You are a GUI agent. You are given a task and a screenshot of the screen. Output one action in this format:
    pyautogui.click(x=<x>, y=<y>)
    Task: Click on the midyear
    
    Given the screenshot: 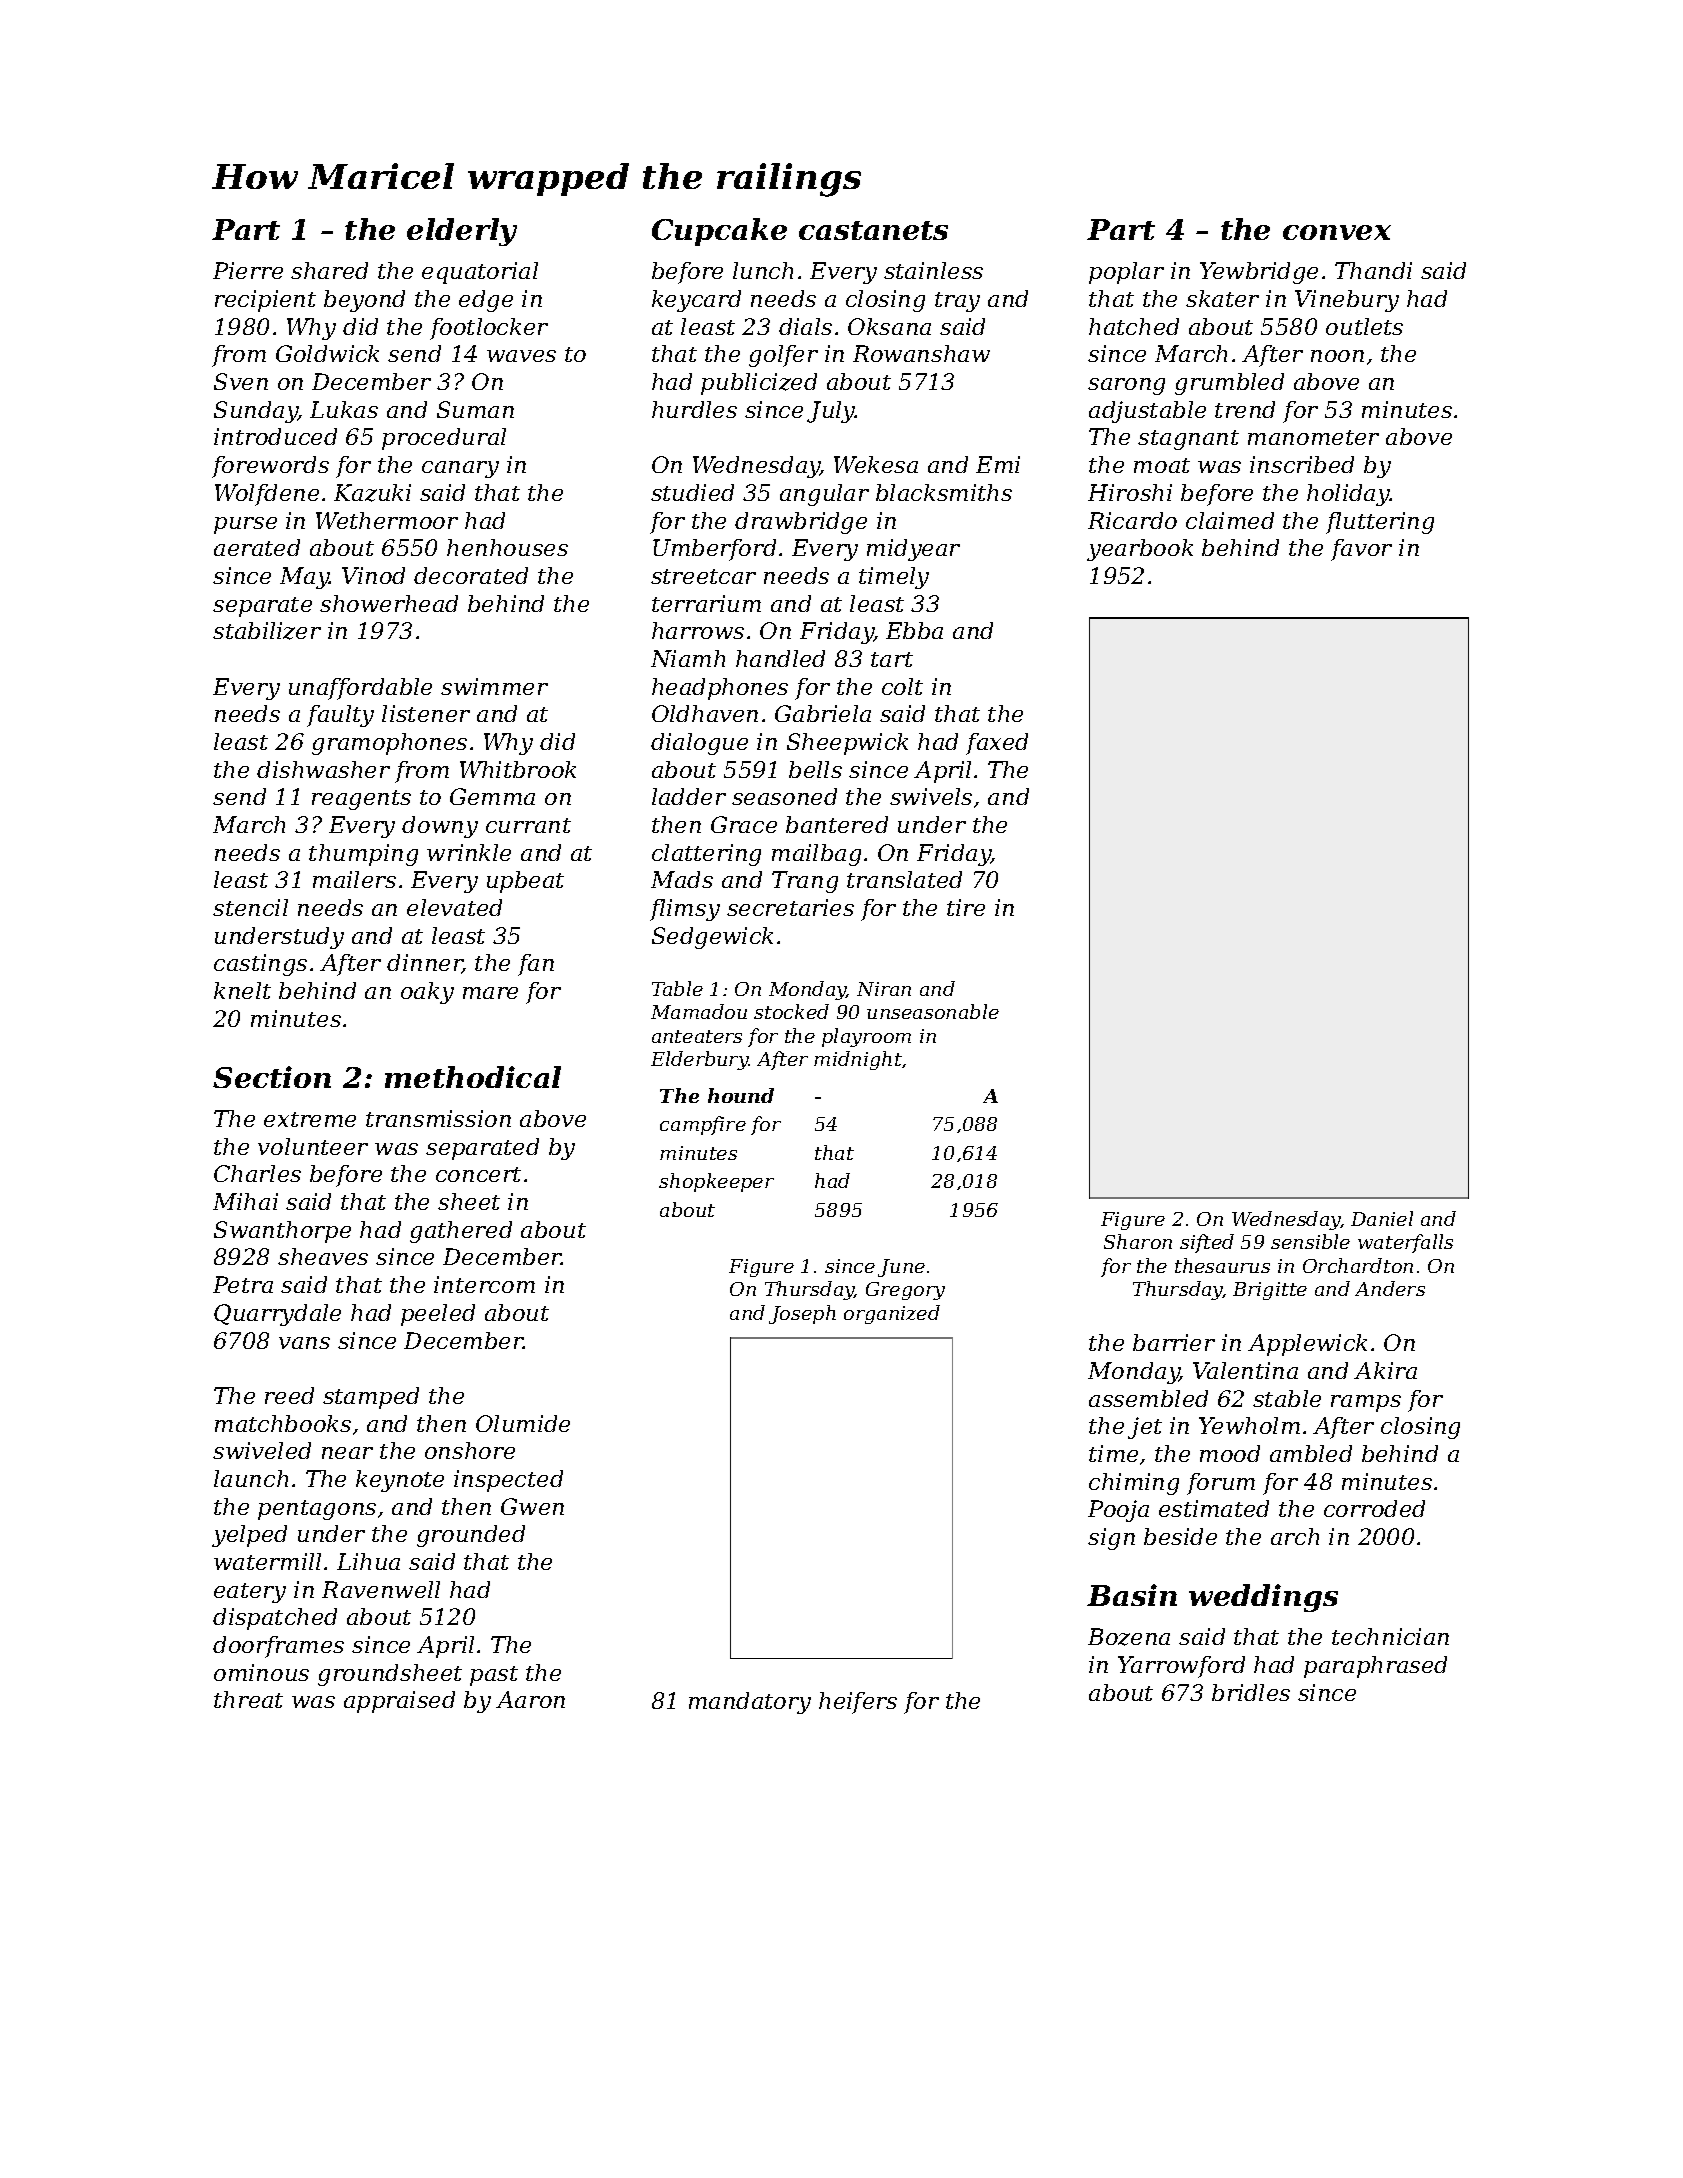 What is the action you would take?
    pyautogui.click(x=913, y=550)
